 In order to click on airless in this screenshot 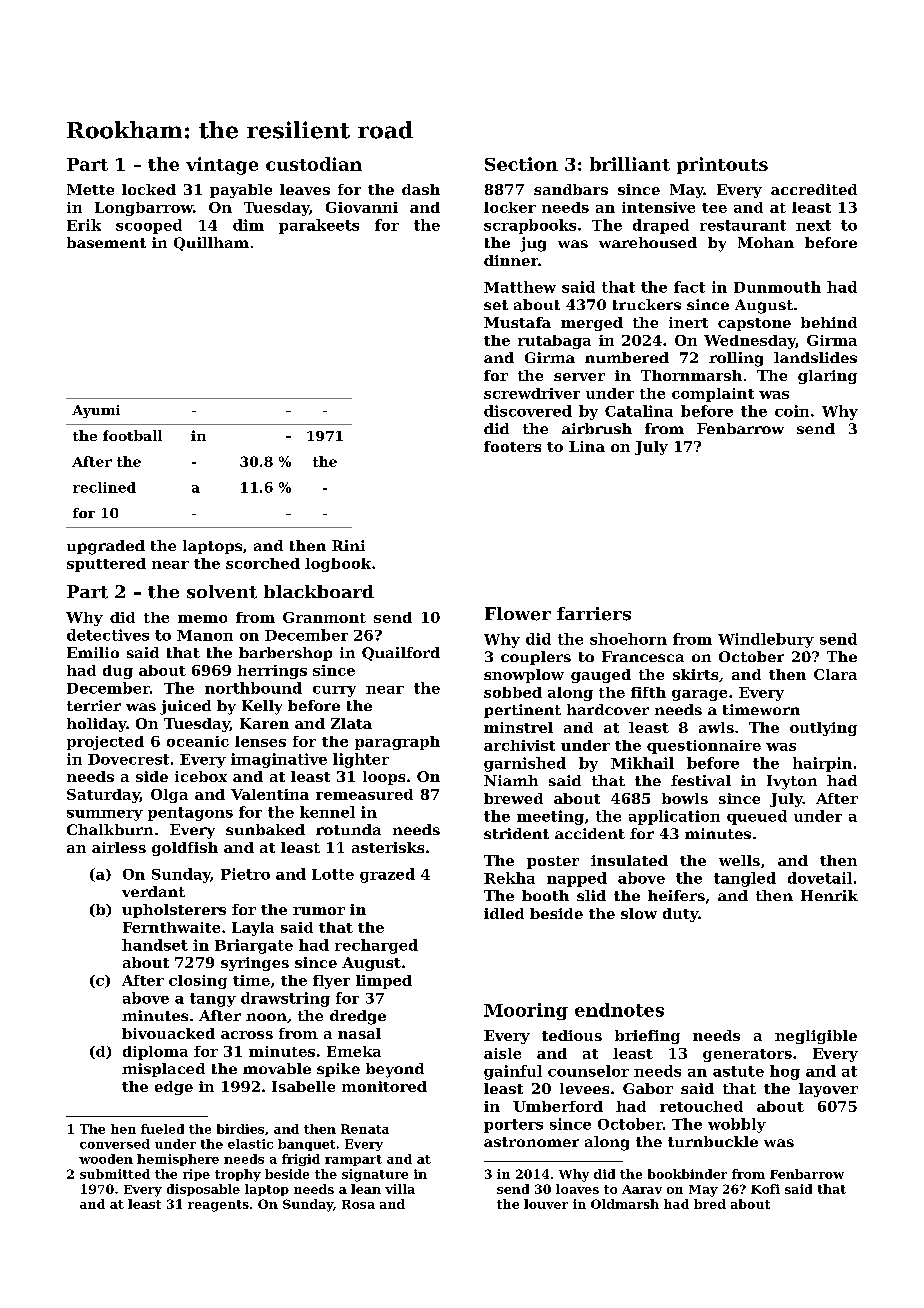, I will do `click(119, 847)`.
